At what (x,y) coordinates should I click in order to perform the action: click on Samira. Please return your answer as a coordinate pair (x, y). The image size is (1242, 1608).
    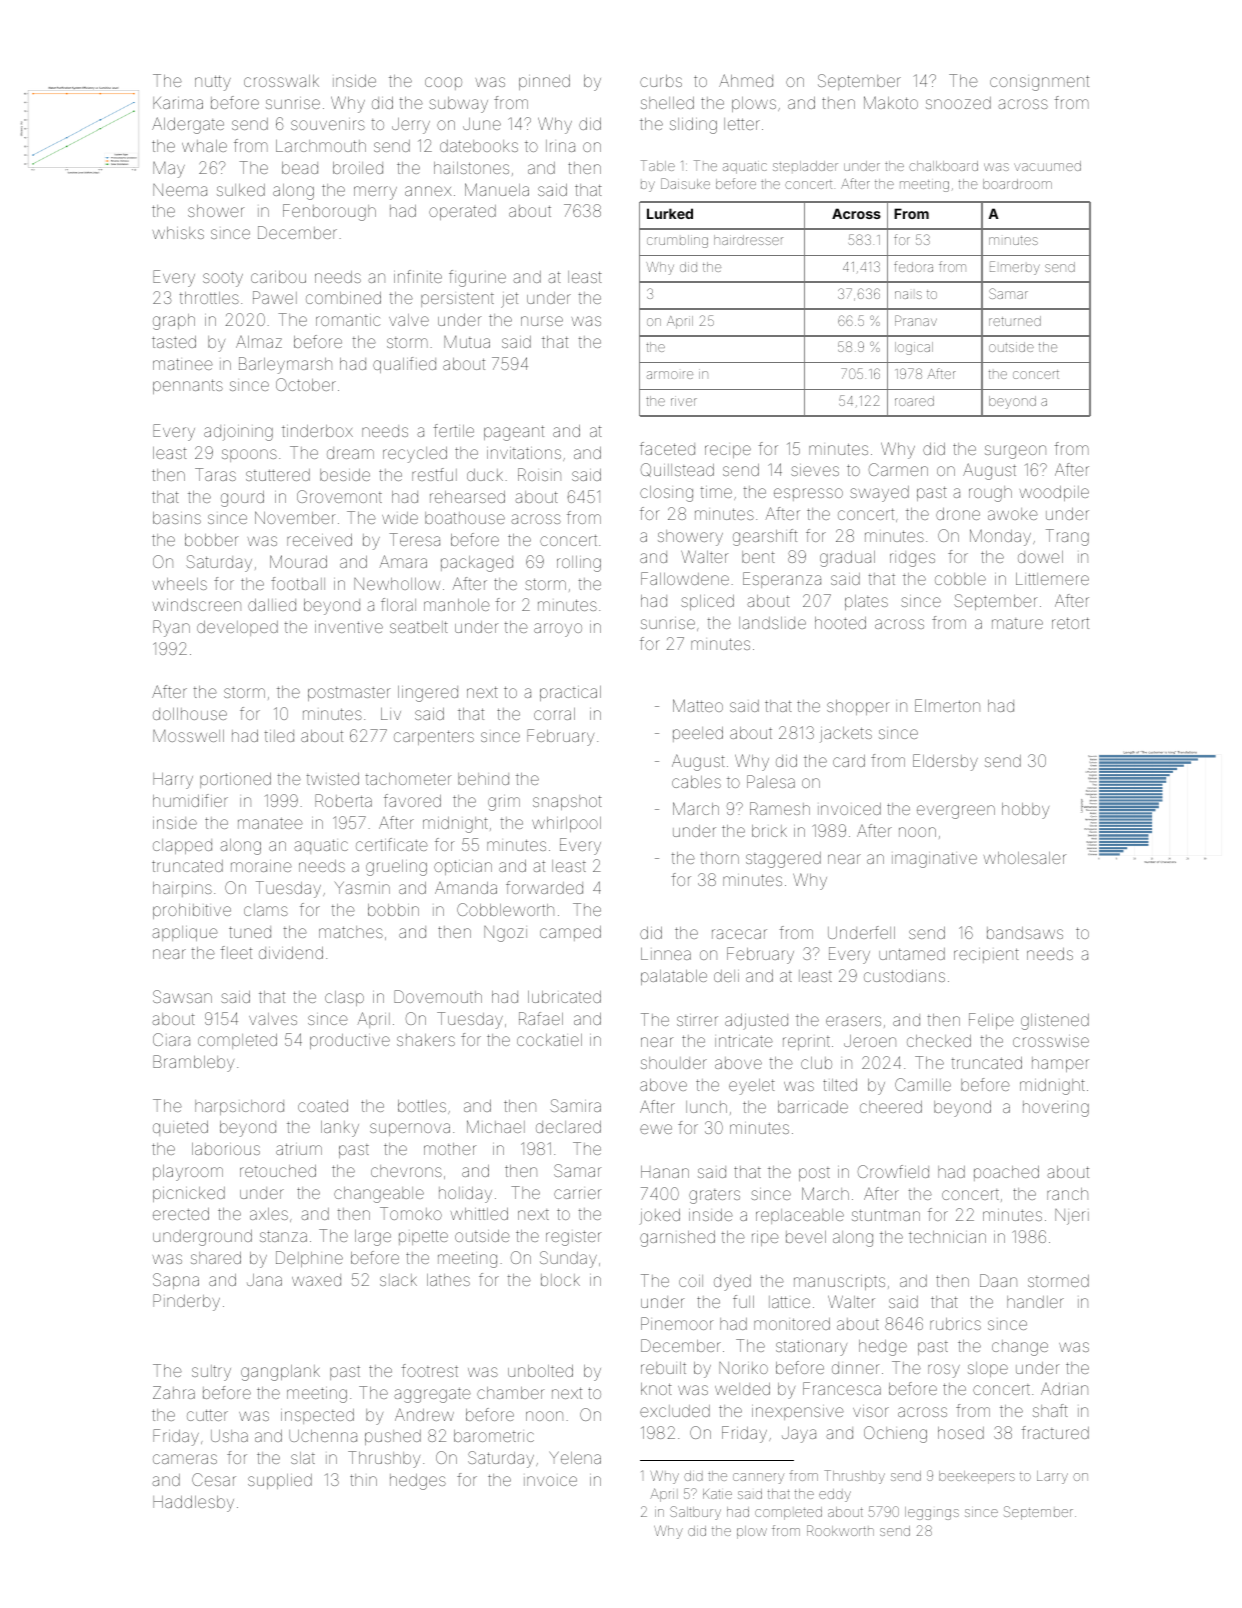
    Looking at the image, I should click on (575, 1105).
